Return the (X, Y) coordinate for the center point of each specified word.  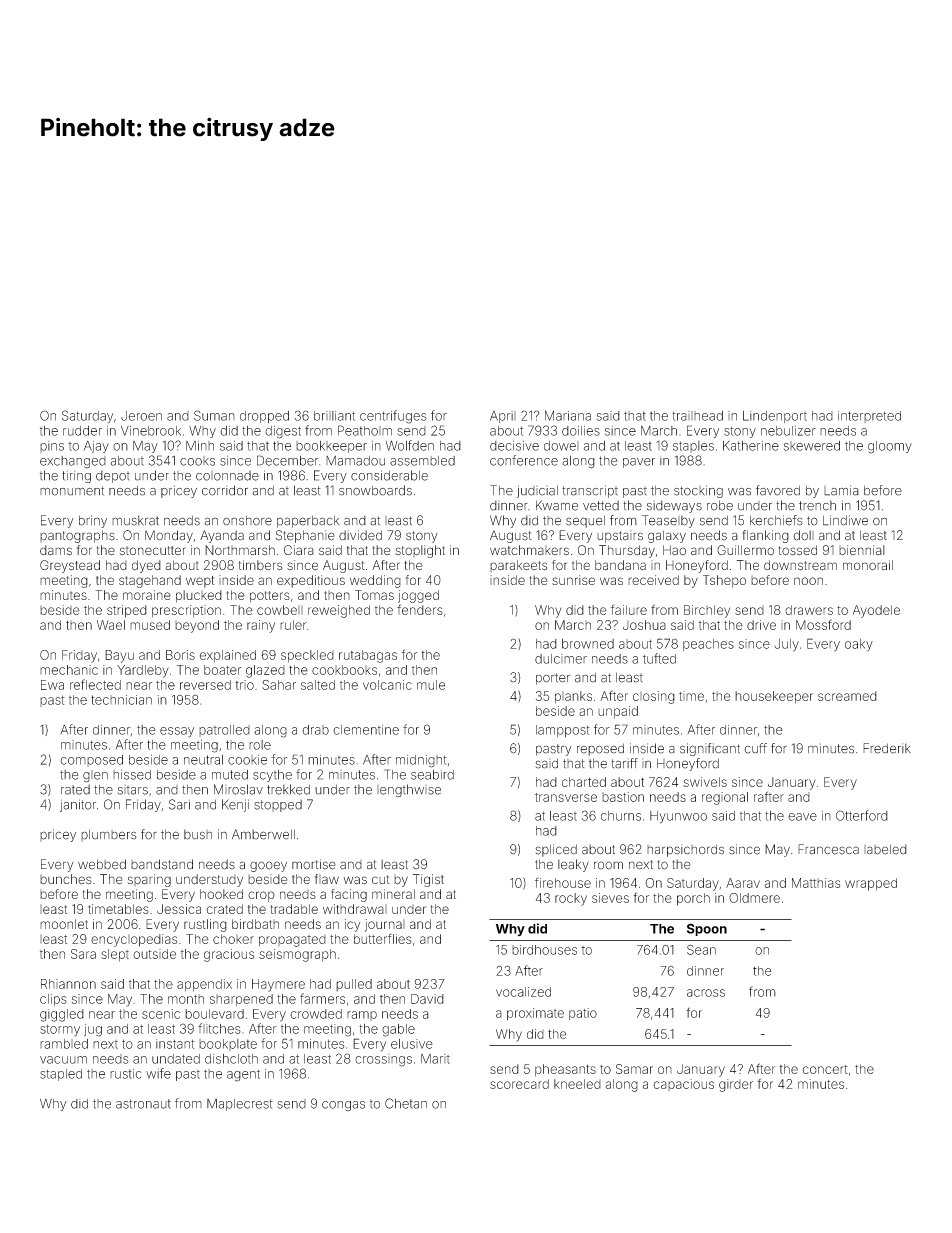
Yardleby (143, 671)
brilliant (334, 416)
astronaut (143, 1104)
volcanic (387, 685)
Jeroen (141, 416)
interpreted (869, 417)
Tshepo (724, 581)
